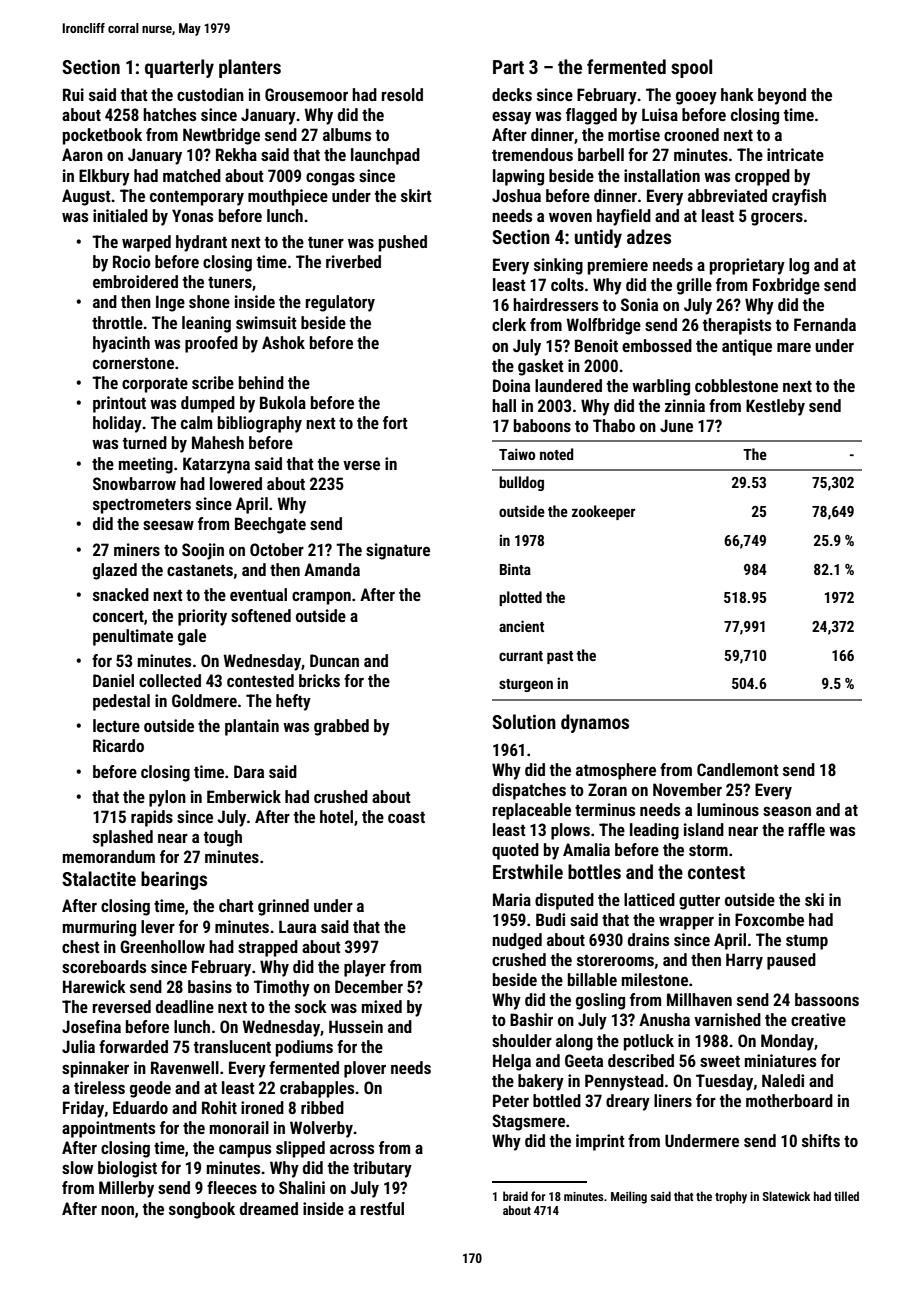  I want to click on noon, so click(117, 1210).
